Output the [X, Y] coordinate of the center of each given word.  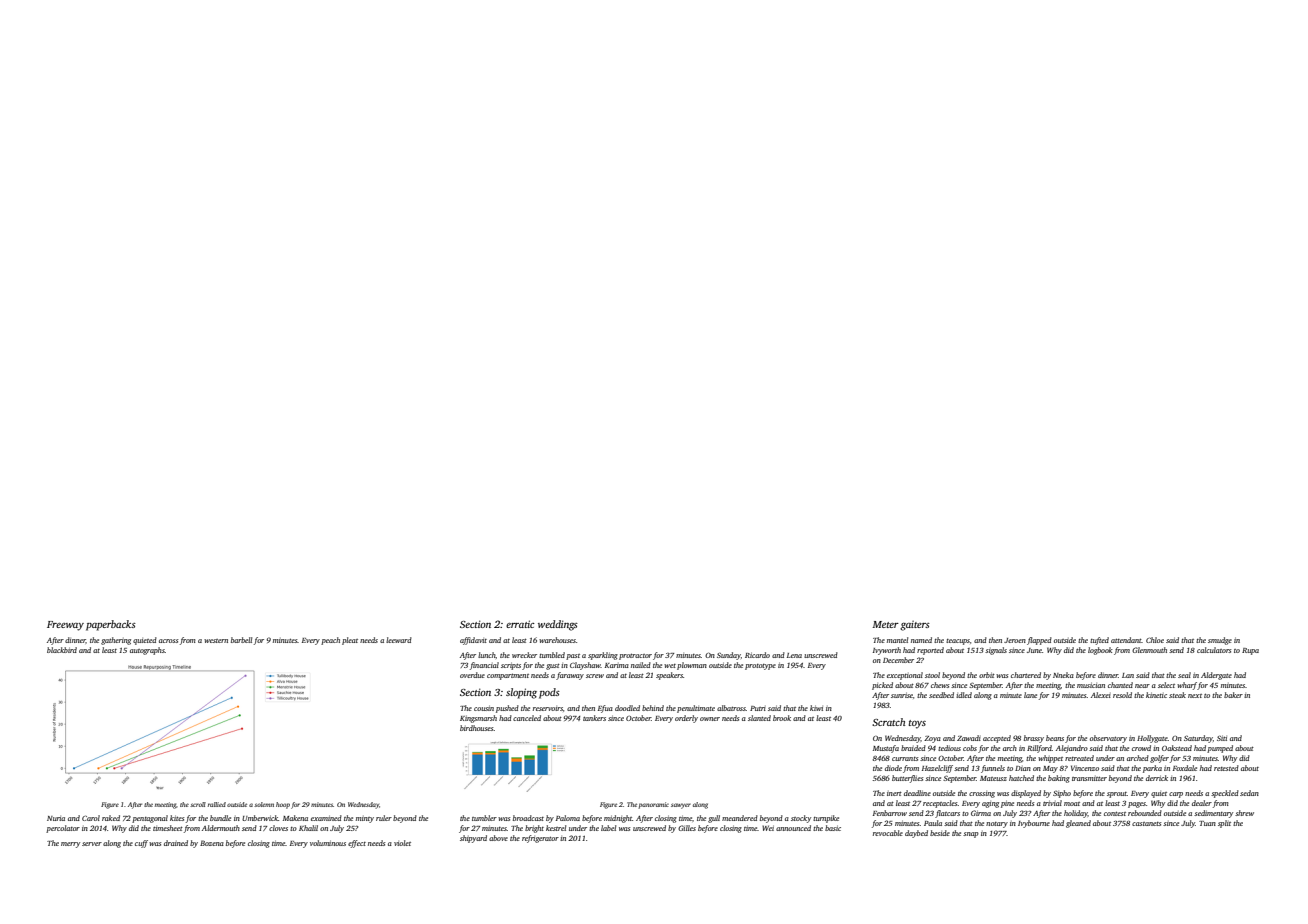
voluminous [328, 843]
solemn [264, 804]
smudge [1220, 641]
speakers [669, 676]
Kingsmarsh [478, 719]
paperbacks [111, 625]
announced [793, 828]
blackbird [62, 650]
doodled [627, 708]
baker [1233, 695]
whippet [1050, 759]
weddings [558, 625]
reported [930, 651]
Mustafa [886, 749]
